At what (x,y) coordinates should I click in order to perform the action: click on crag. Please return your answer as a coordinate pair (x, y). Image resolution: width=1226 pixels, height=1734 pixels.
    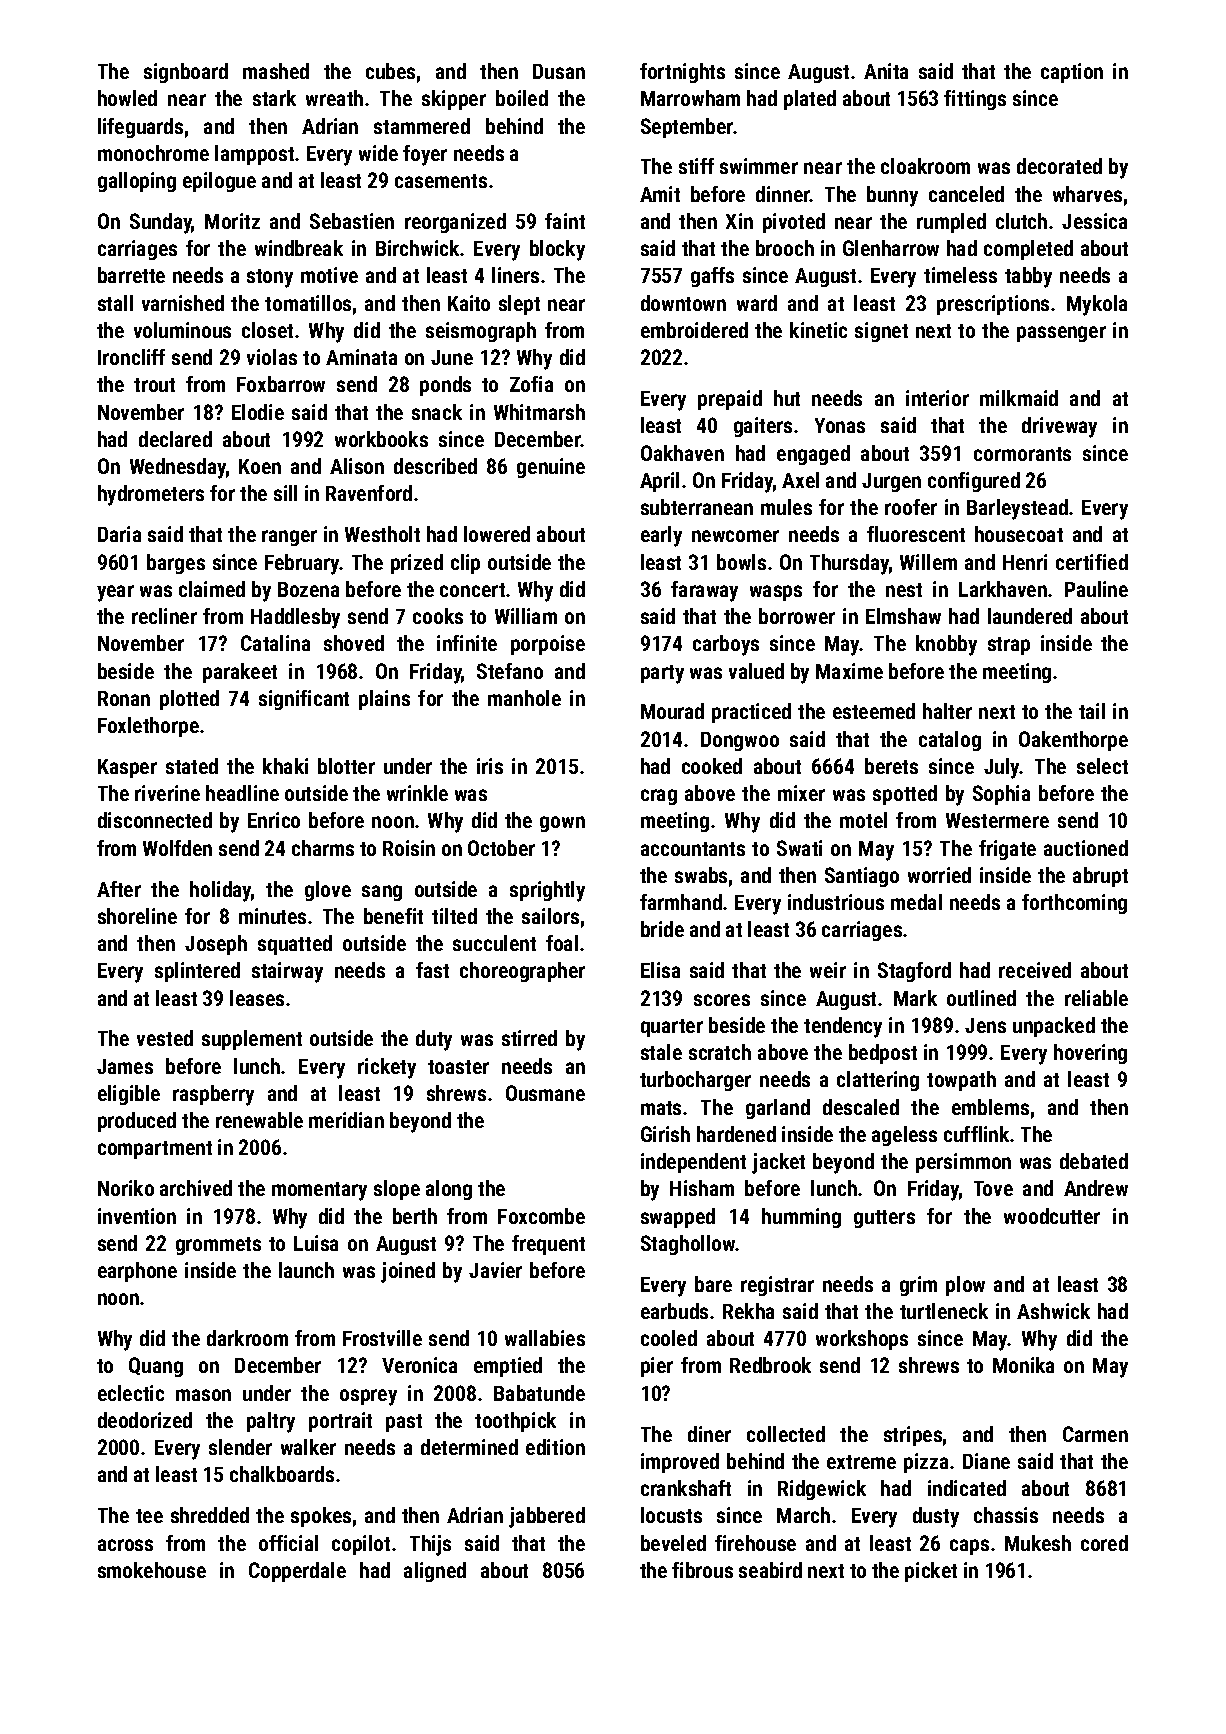
    Looking at the image, I should click on (659, 797).
